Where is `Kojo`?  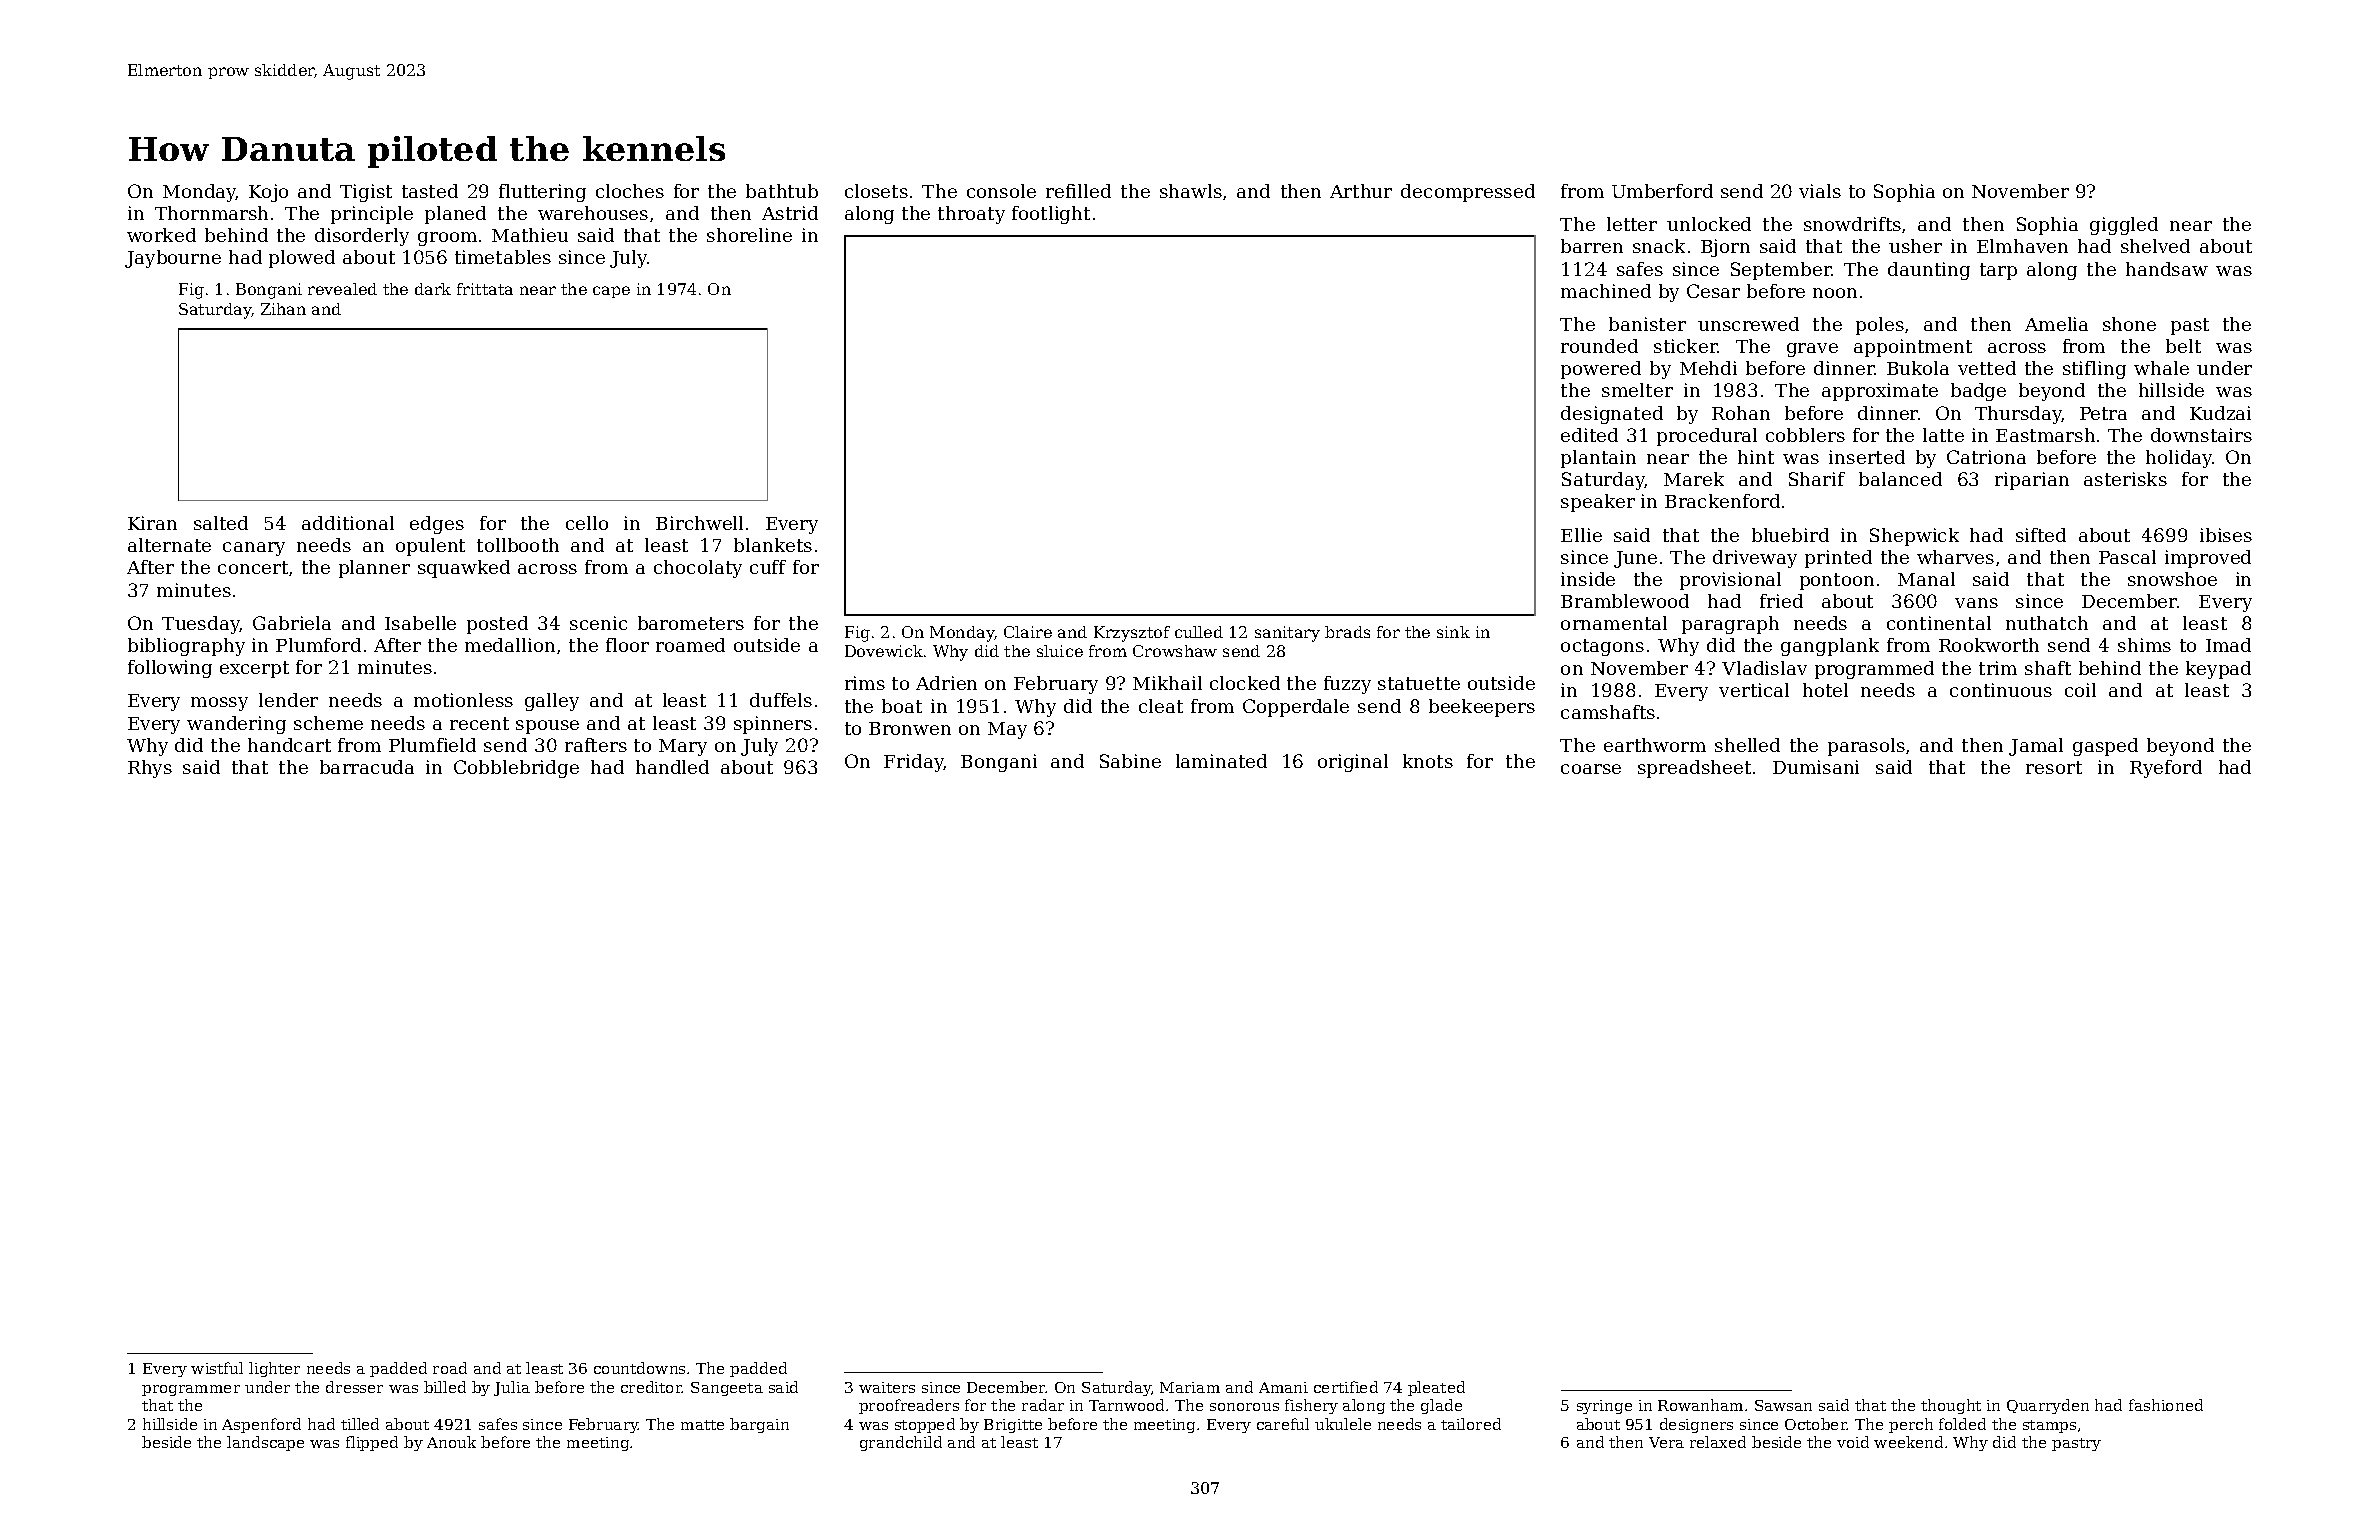 Kojo is located at coordinates (268, 193).
